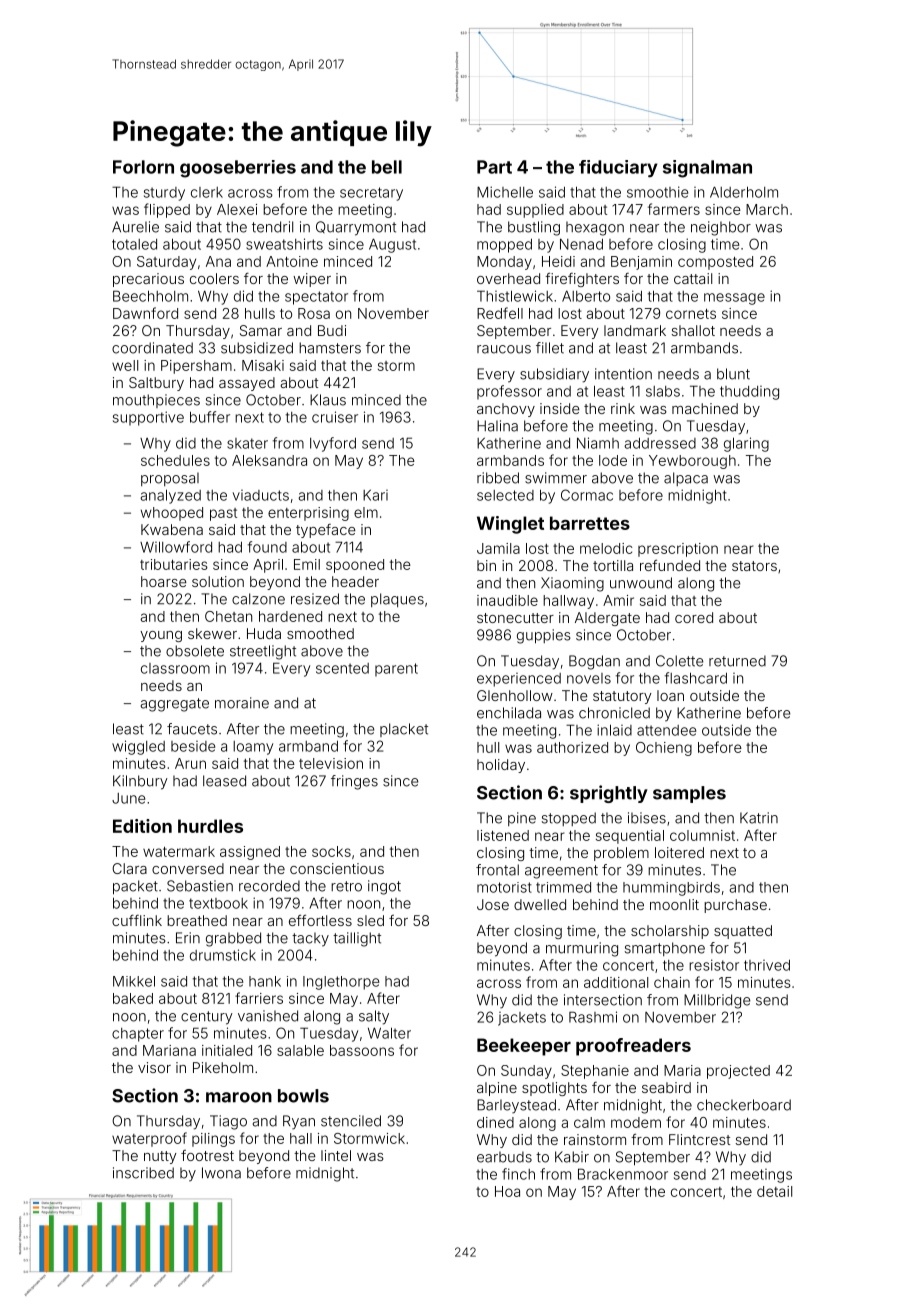  I want to click on scented, so click(342, 668).
